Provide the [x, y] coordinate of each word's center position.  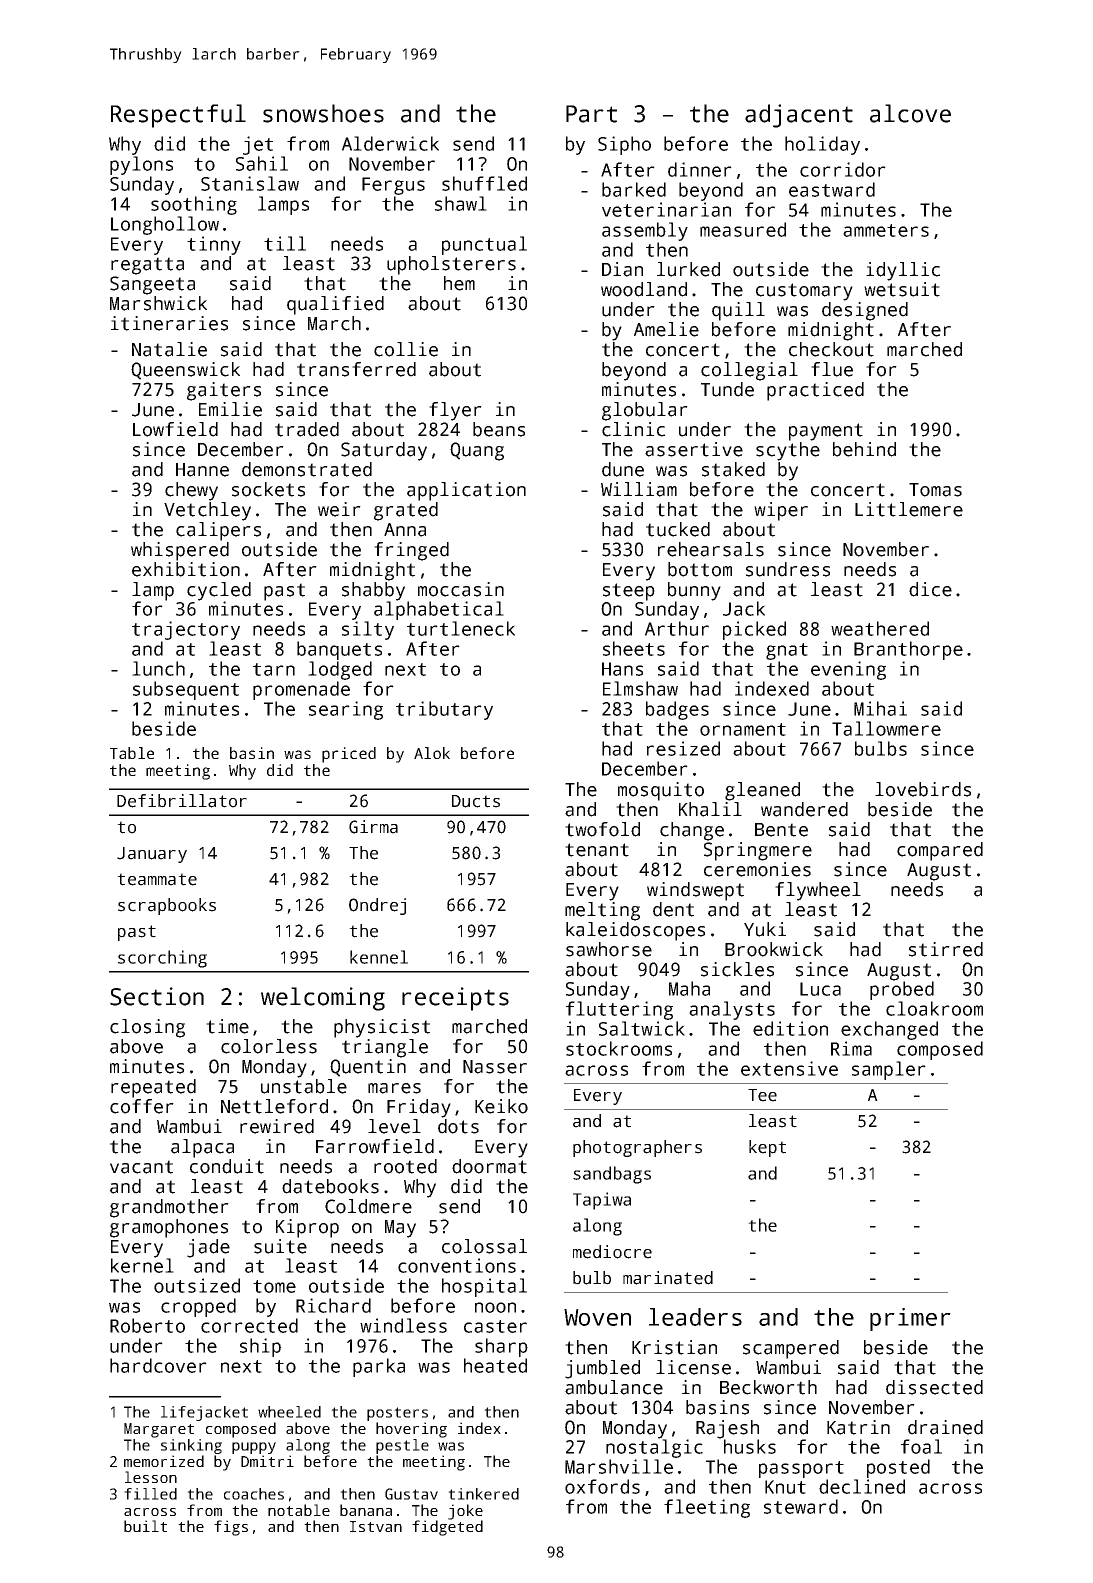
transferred [356, 369]
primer [910, 1319]
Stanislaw [250, 183]
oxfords [602, 1486]
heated [495, 1365]
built [145, 1526]
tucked [678, 529]
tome [274, 1286]
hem [459, 283]
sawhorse [609, 949]
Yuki [765, 929]
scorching [162, 959]
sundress [788, 569]
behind [864, 449]
